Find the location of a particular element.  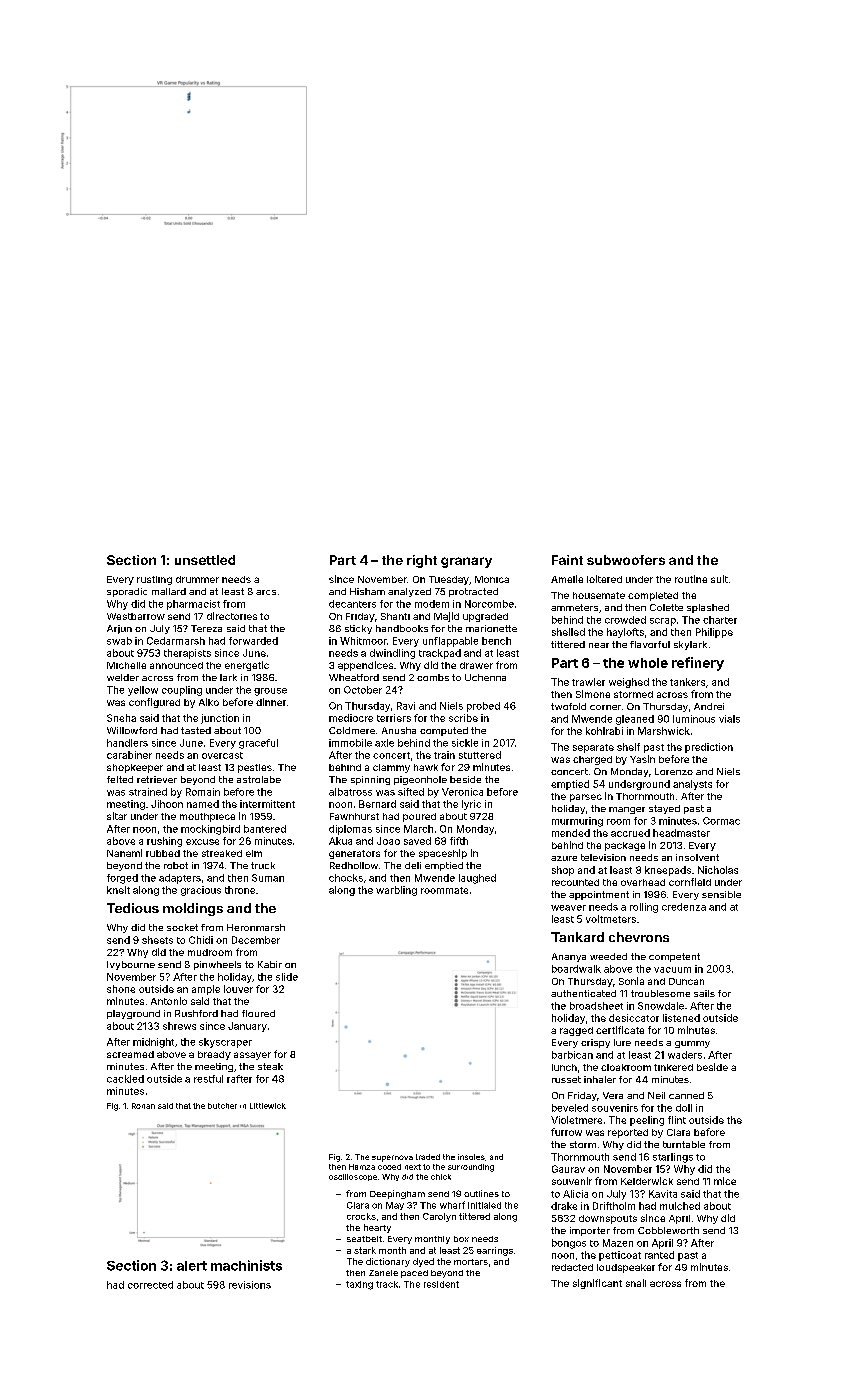

subwoofers is located at coordinates (626, 560).
